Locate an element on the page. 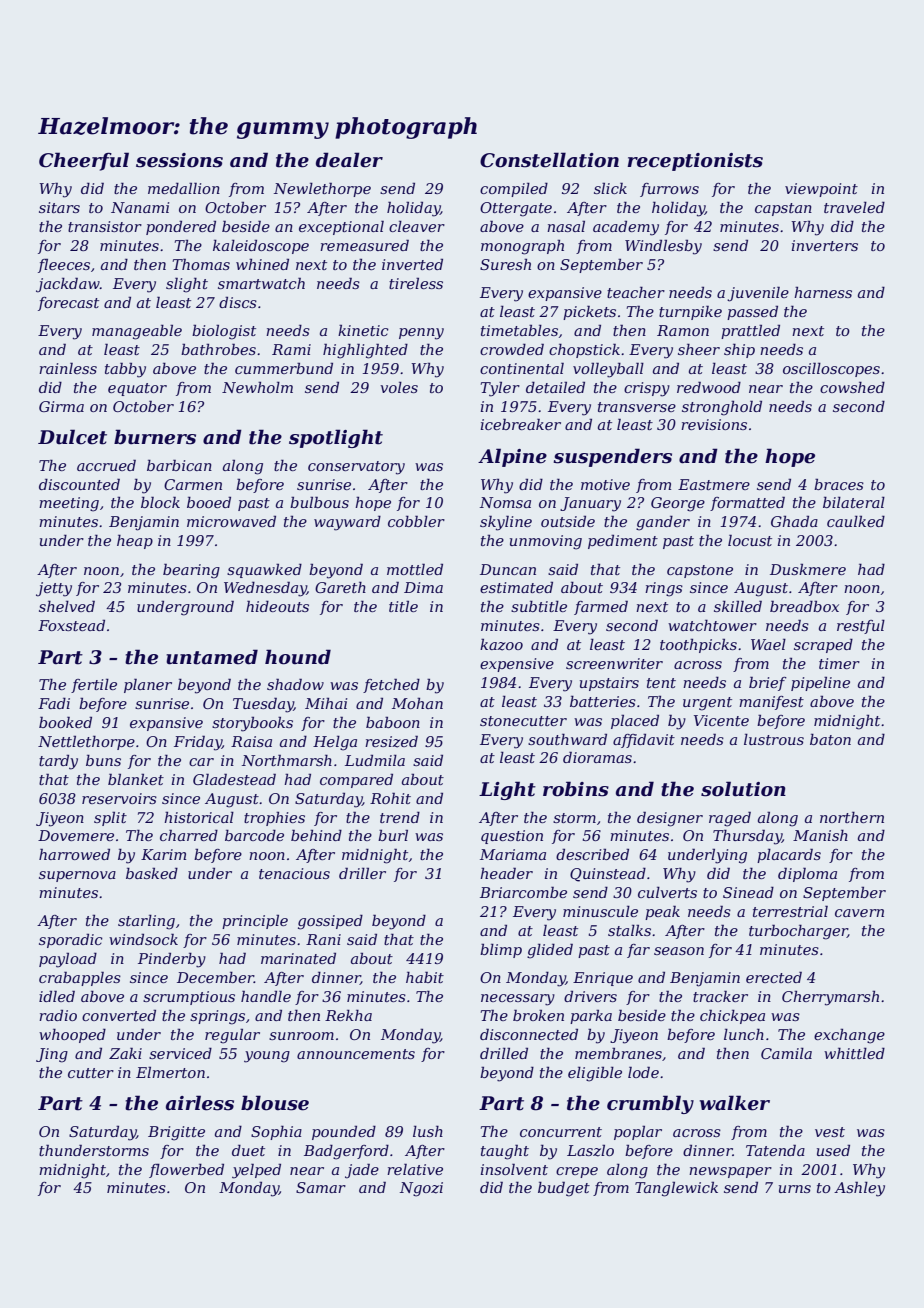  urgent is located at coordinates (707, 704).
